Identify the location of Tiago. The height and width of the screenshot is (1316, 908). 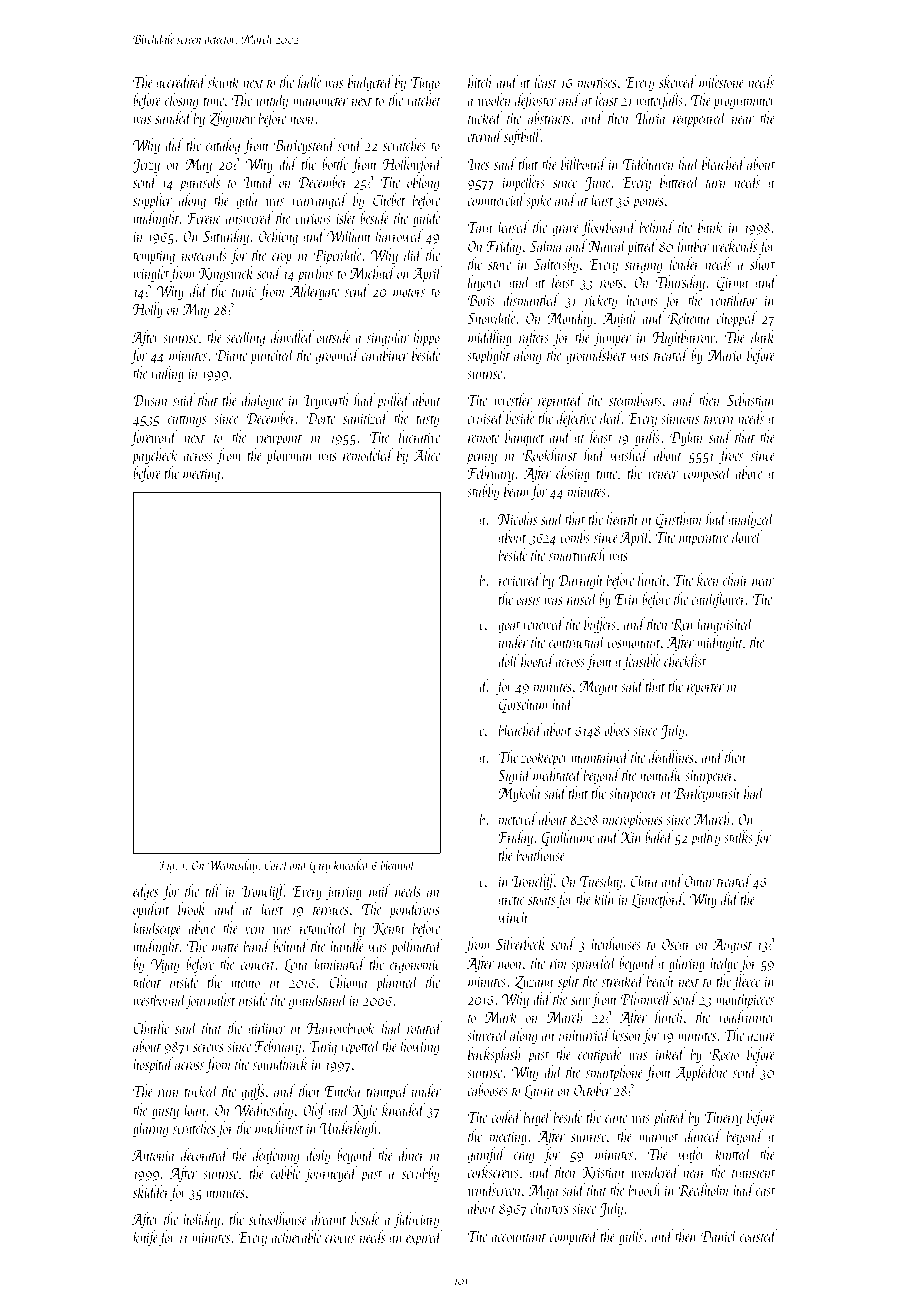
(425, 84).
